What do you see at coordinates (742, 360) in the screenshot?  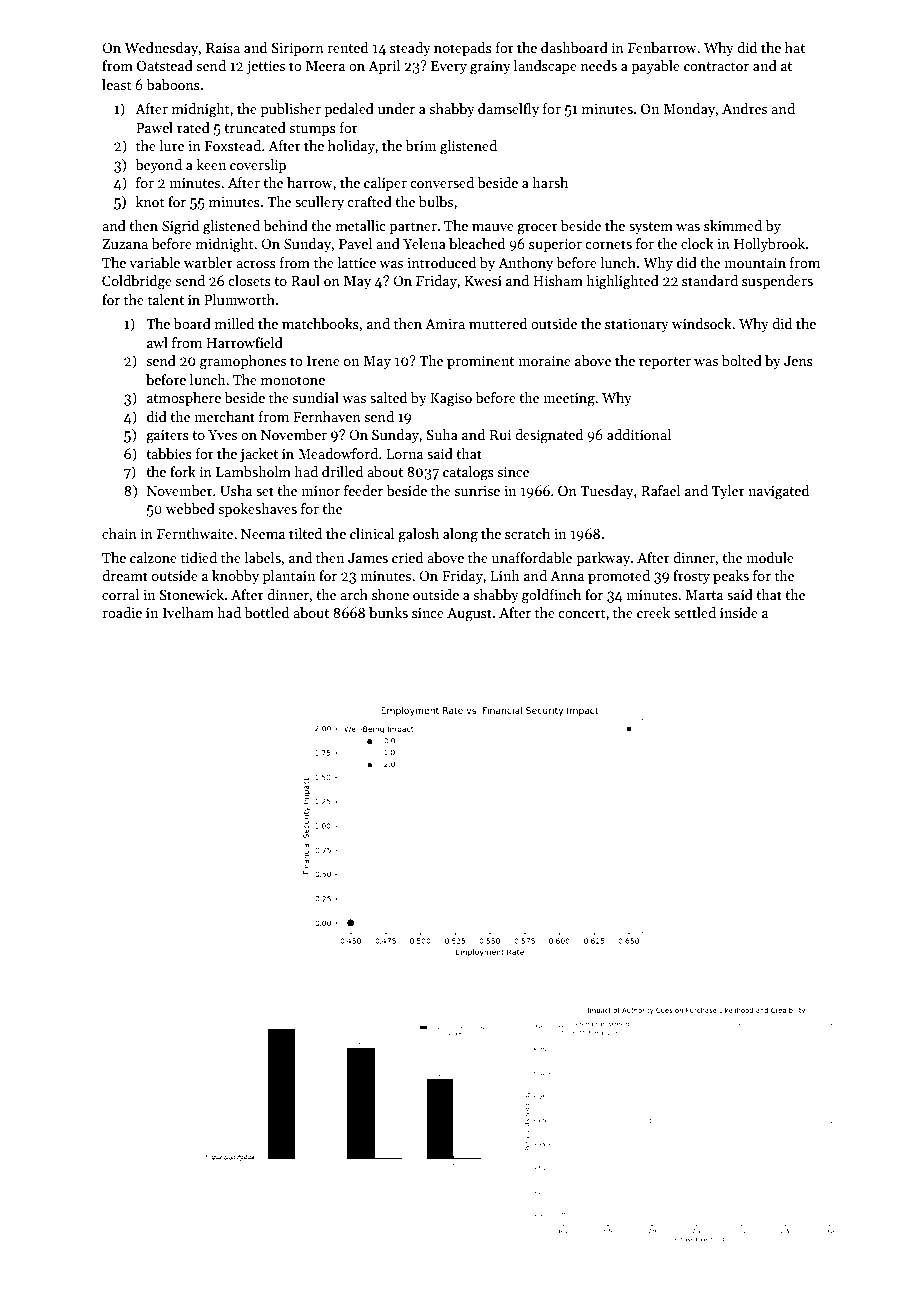 I see `bolted` at bounding box center [742, 360].
